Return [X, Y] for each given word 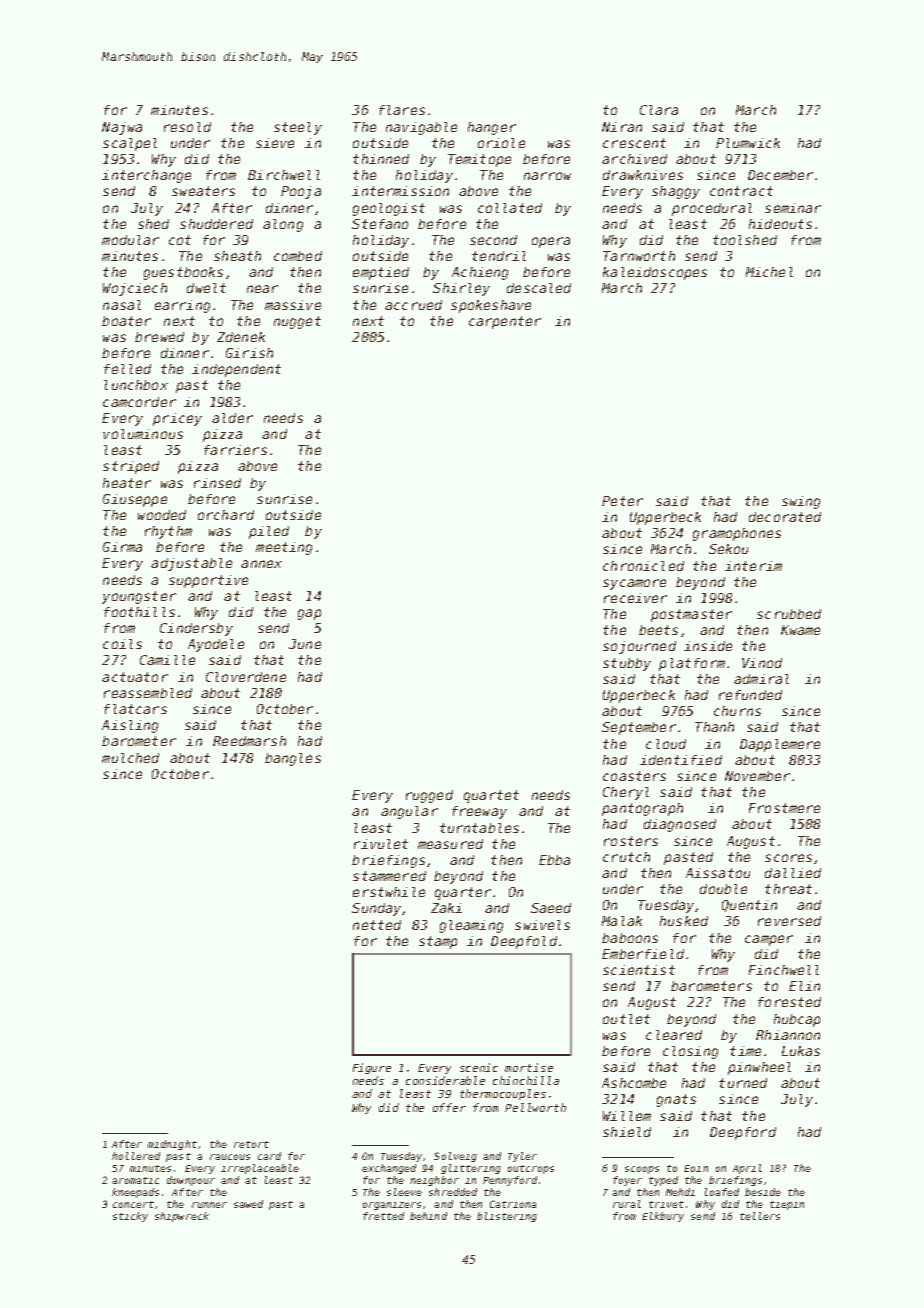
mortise [529, 1067]
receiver [635, 598]
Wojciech [135, 289]
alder [232, 418]
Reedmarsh [249, 741]
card [269, 1156]
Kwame [800, 630]
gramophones [737, 534]
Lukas [801, 1051]
